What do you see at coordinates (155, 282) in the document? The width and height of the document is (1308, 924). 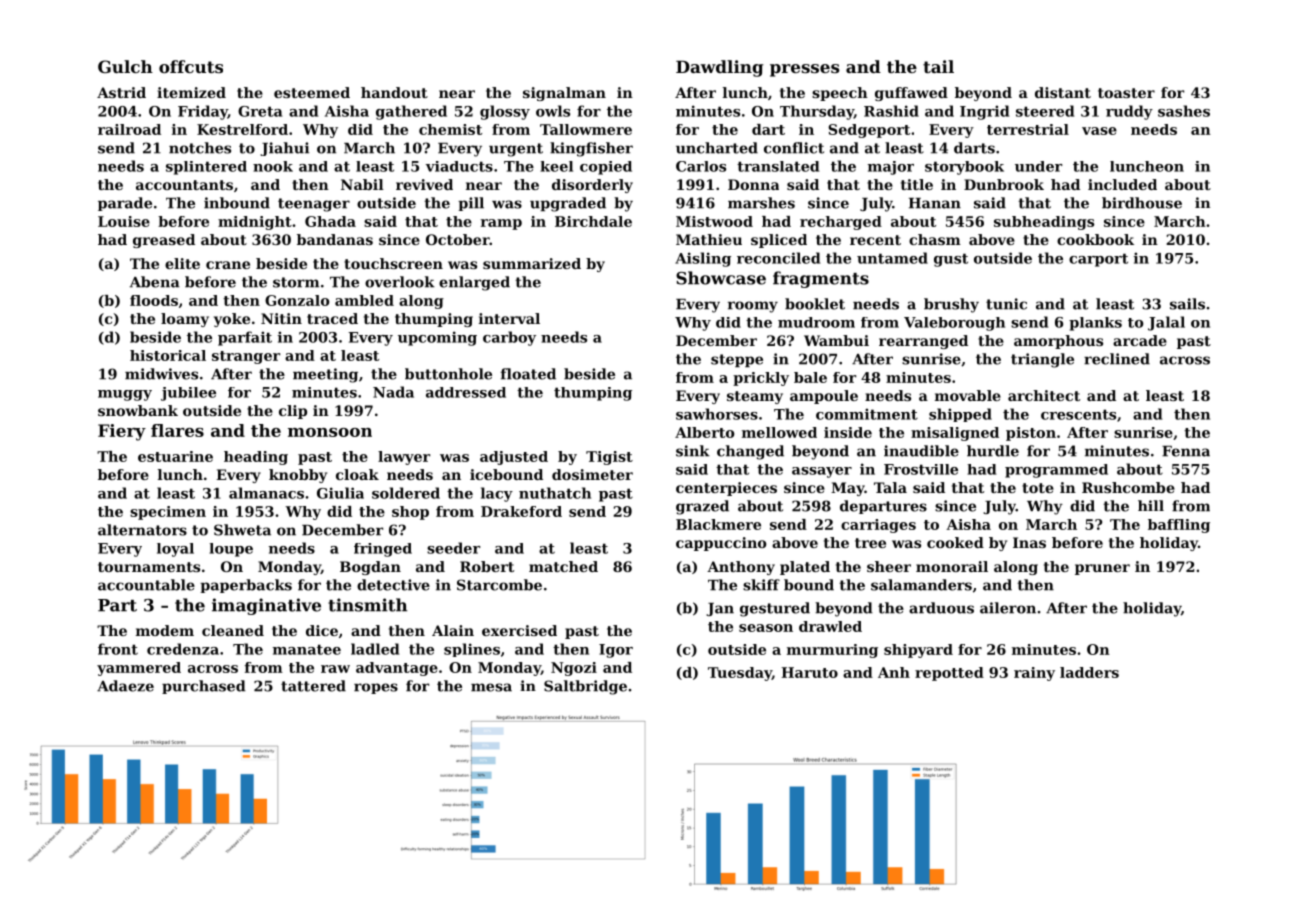 I see `Abena` at bounding box center [155, 282].
